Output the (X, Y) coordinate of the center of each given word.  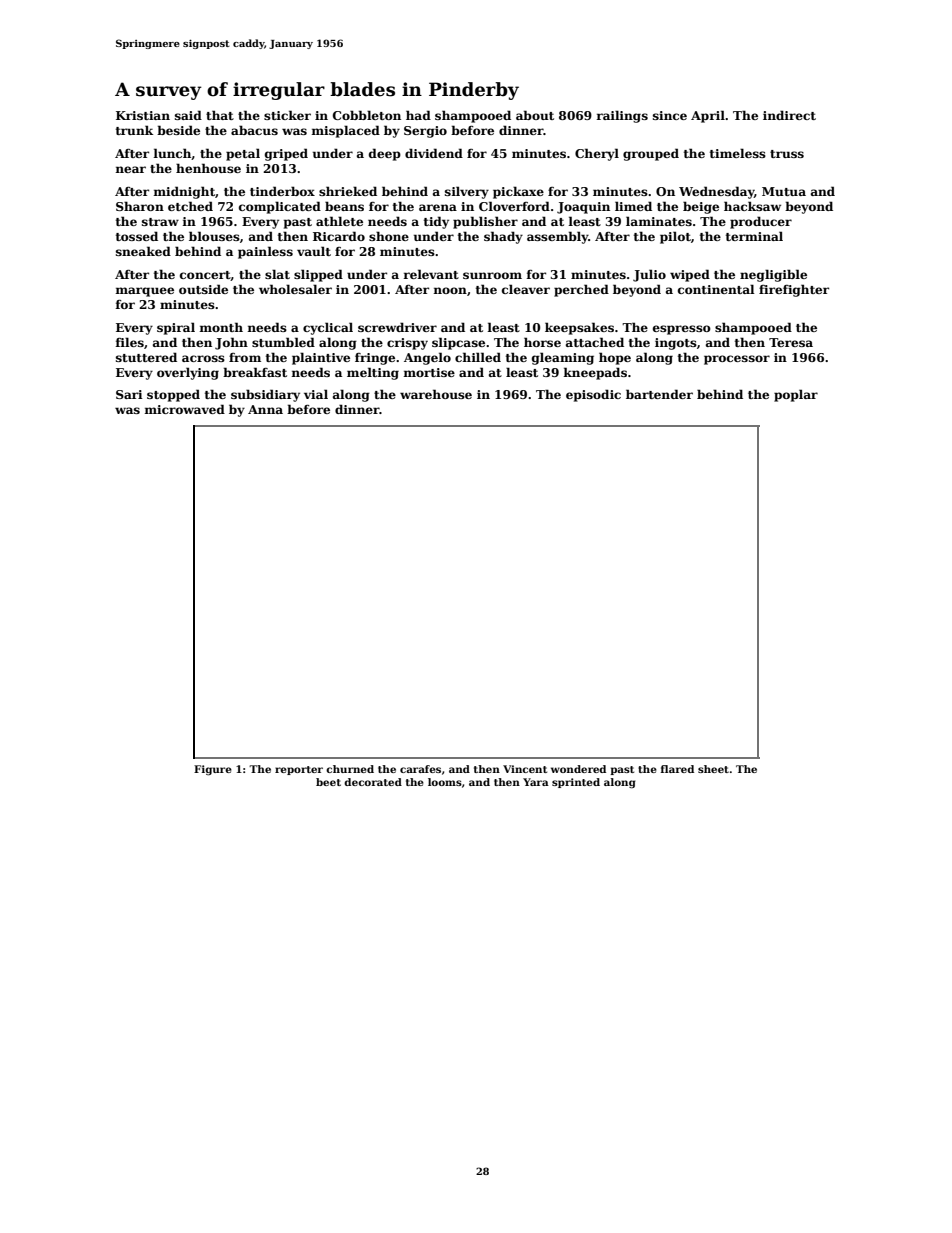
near (131, 169)
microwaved (185, 409)
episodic (593, 395)
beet (328, 782)
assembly (557, 237)
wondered (578, 769)
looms (445, 782)
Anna (265, 409)
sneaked (143, 251)
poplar (796, 395)
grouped (651, 154)
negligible (773, 275)
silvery (467, 192)
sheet (713, 769)
